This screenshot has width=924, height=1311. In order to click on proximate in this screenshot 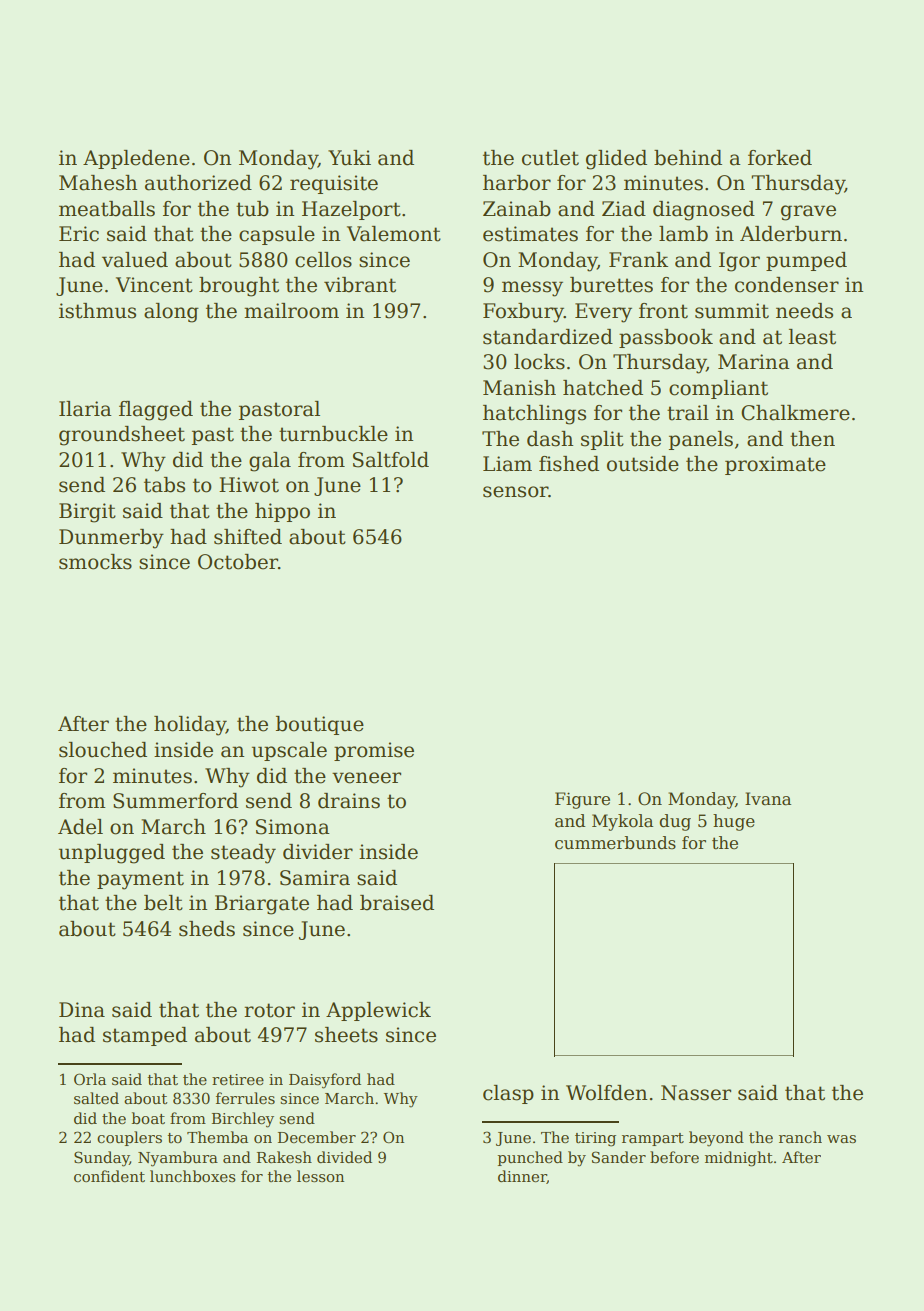, I will do `click(775, 465)`.
